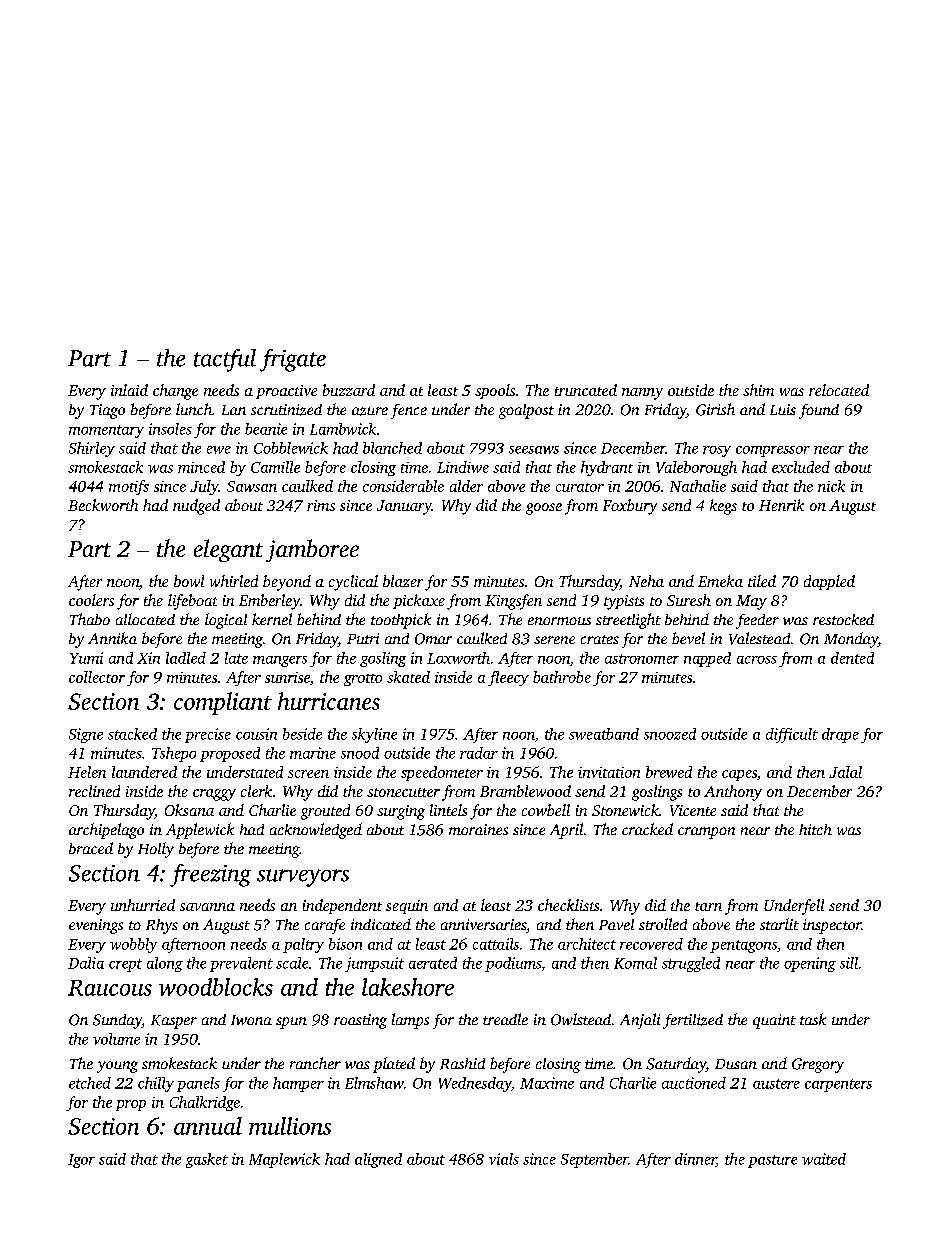 This screenshot has height=1233, width=952. What do you see at coordinates (378, 1160) in the screenshot?
I see `aligned` at bounding box center [378, 1160].
